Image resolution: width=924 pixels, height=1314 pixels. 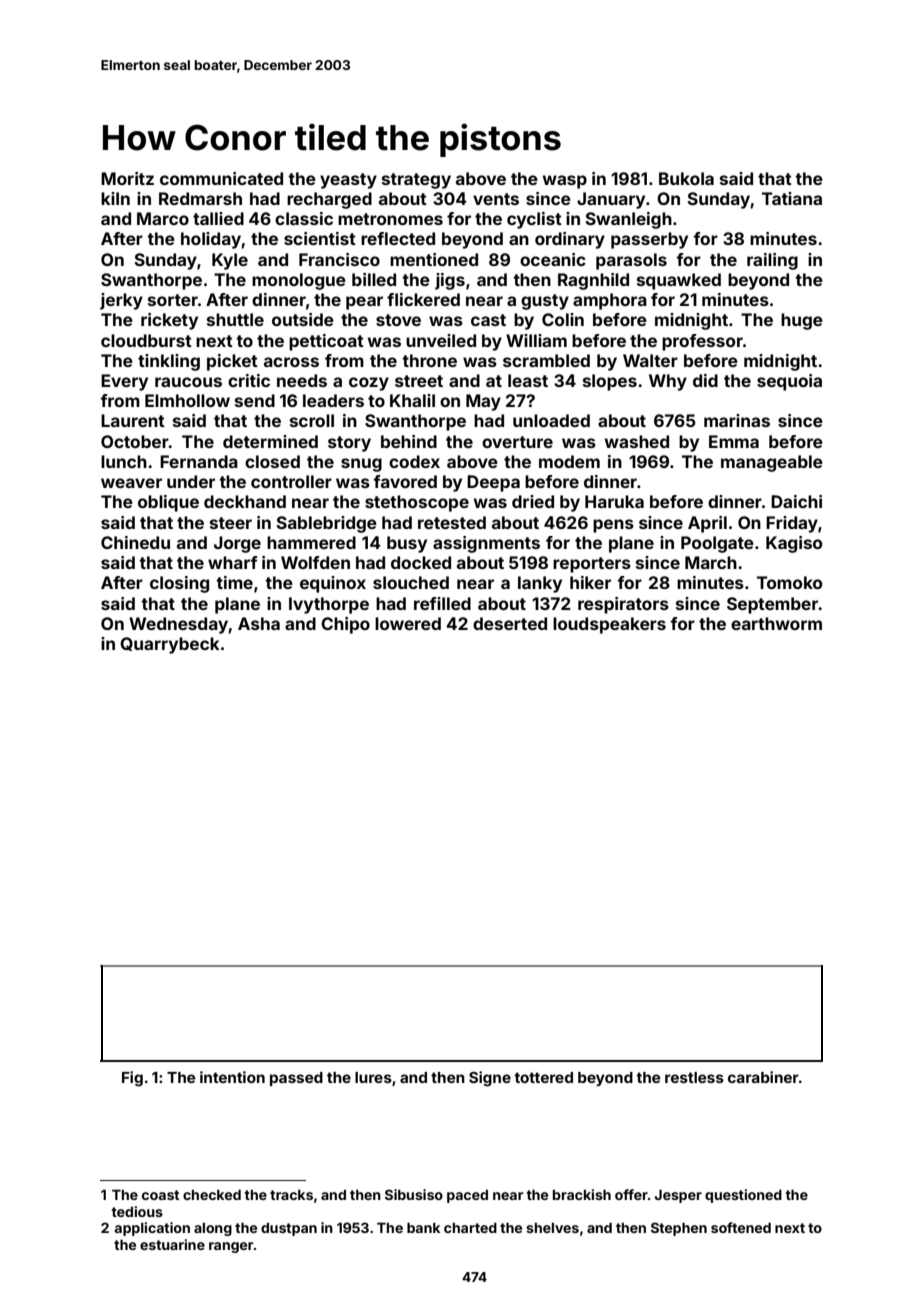 What do you see at coordinates (490, 1079) in the document?
I see `Signe` at bounding box center [490, 1079].
